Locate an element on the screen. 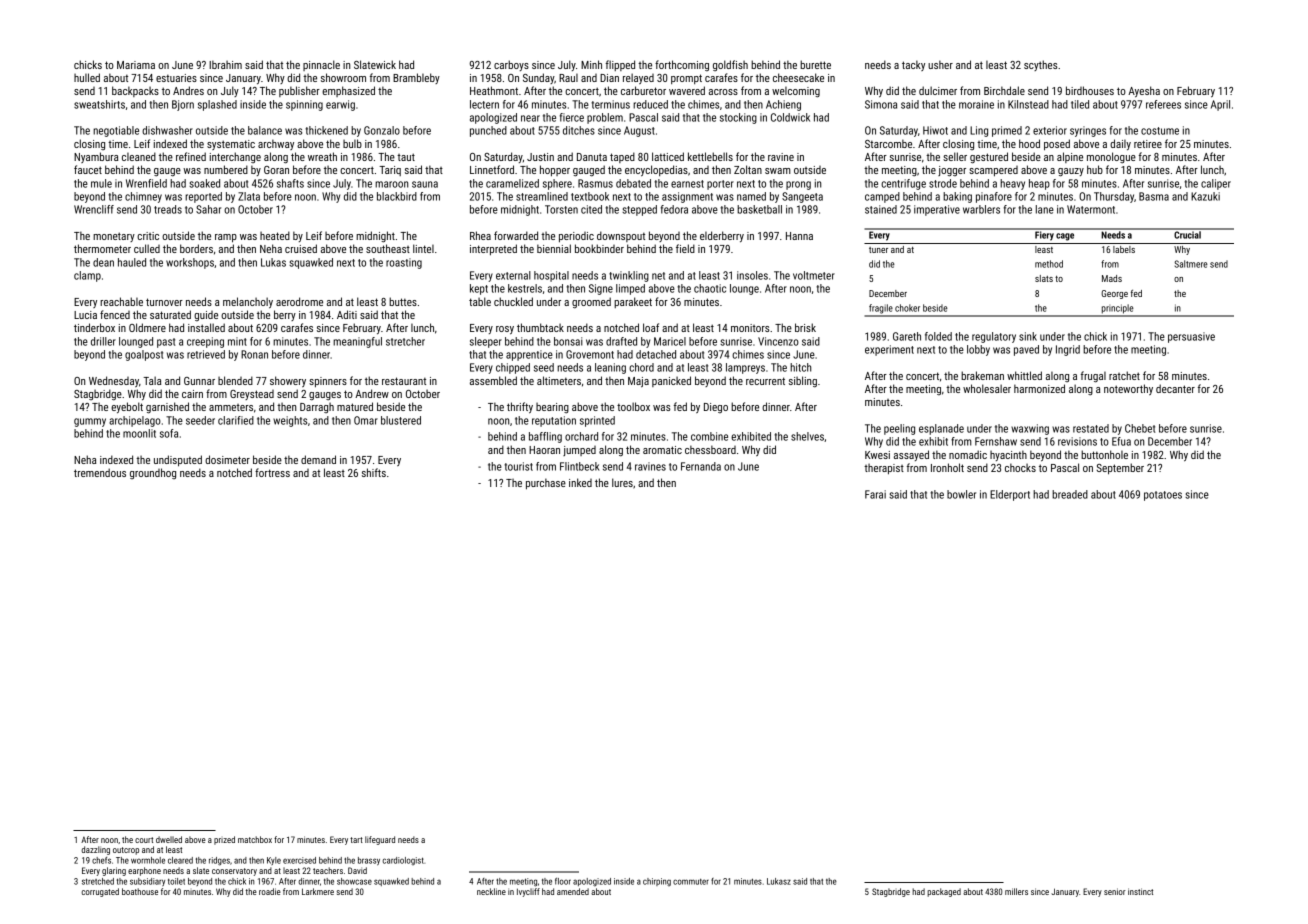  Larkmere is located at coordinates (318, 891).
